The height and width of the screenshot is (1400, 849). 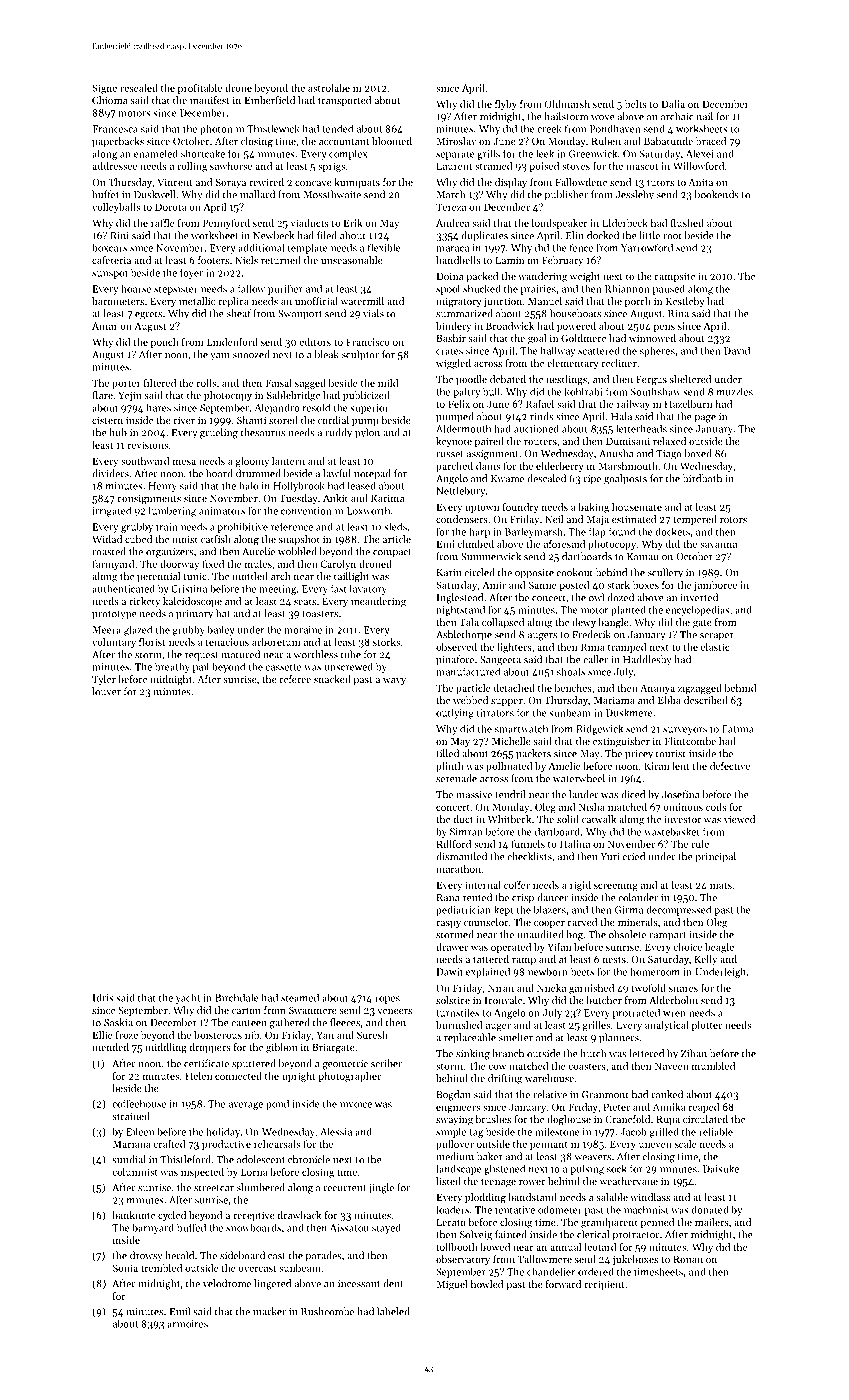 What do you see at coordinates (392, 553) in the screenshot?
I see `compact` at bounding box center [392, 553].
